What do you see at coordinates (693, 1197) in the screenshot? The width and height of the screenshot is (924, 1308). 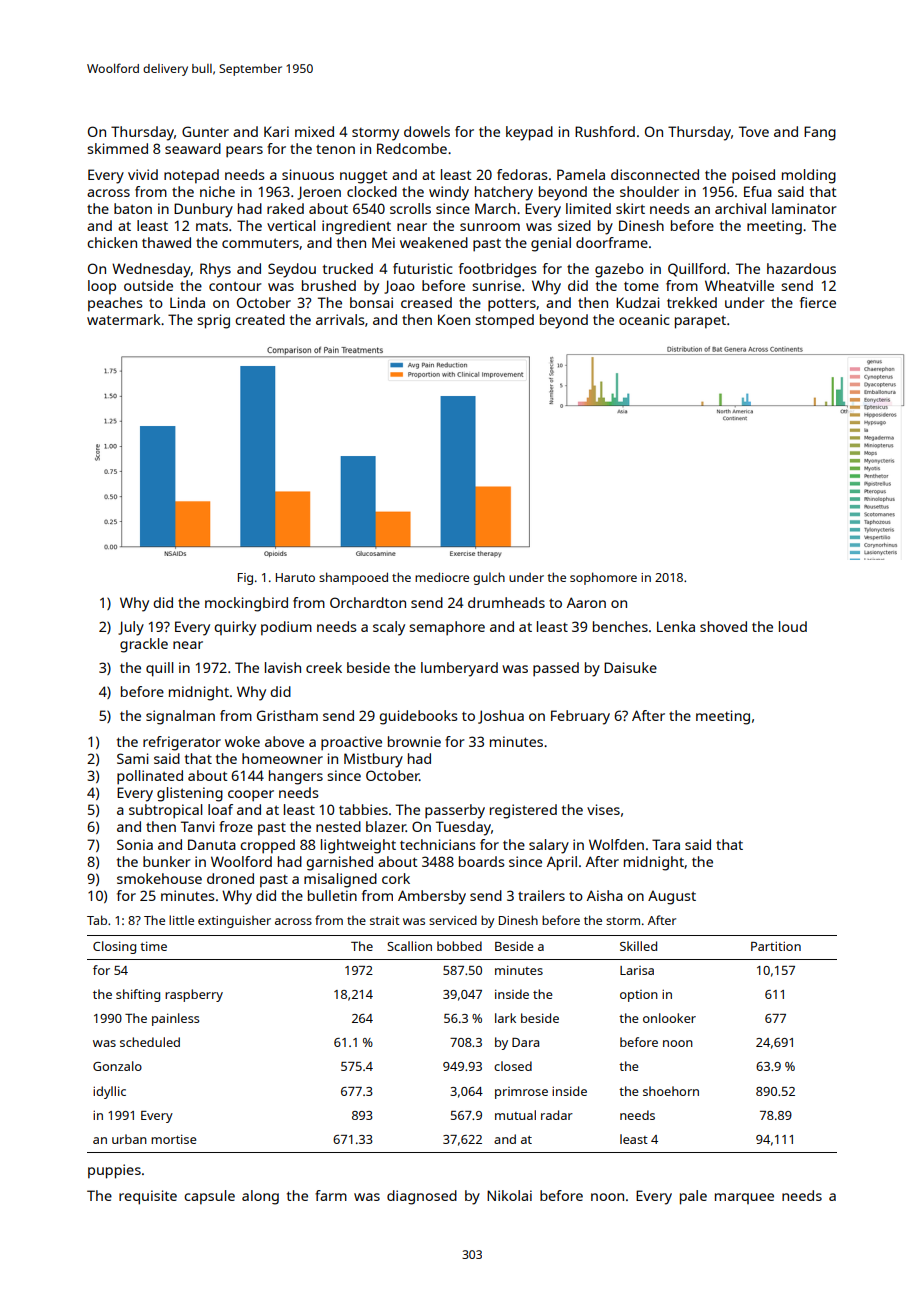 I see `pale` at bounding box center [693, 1197].
